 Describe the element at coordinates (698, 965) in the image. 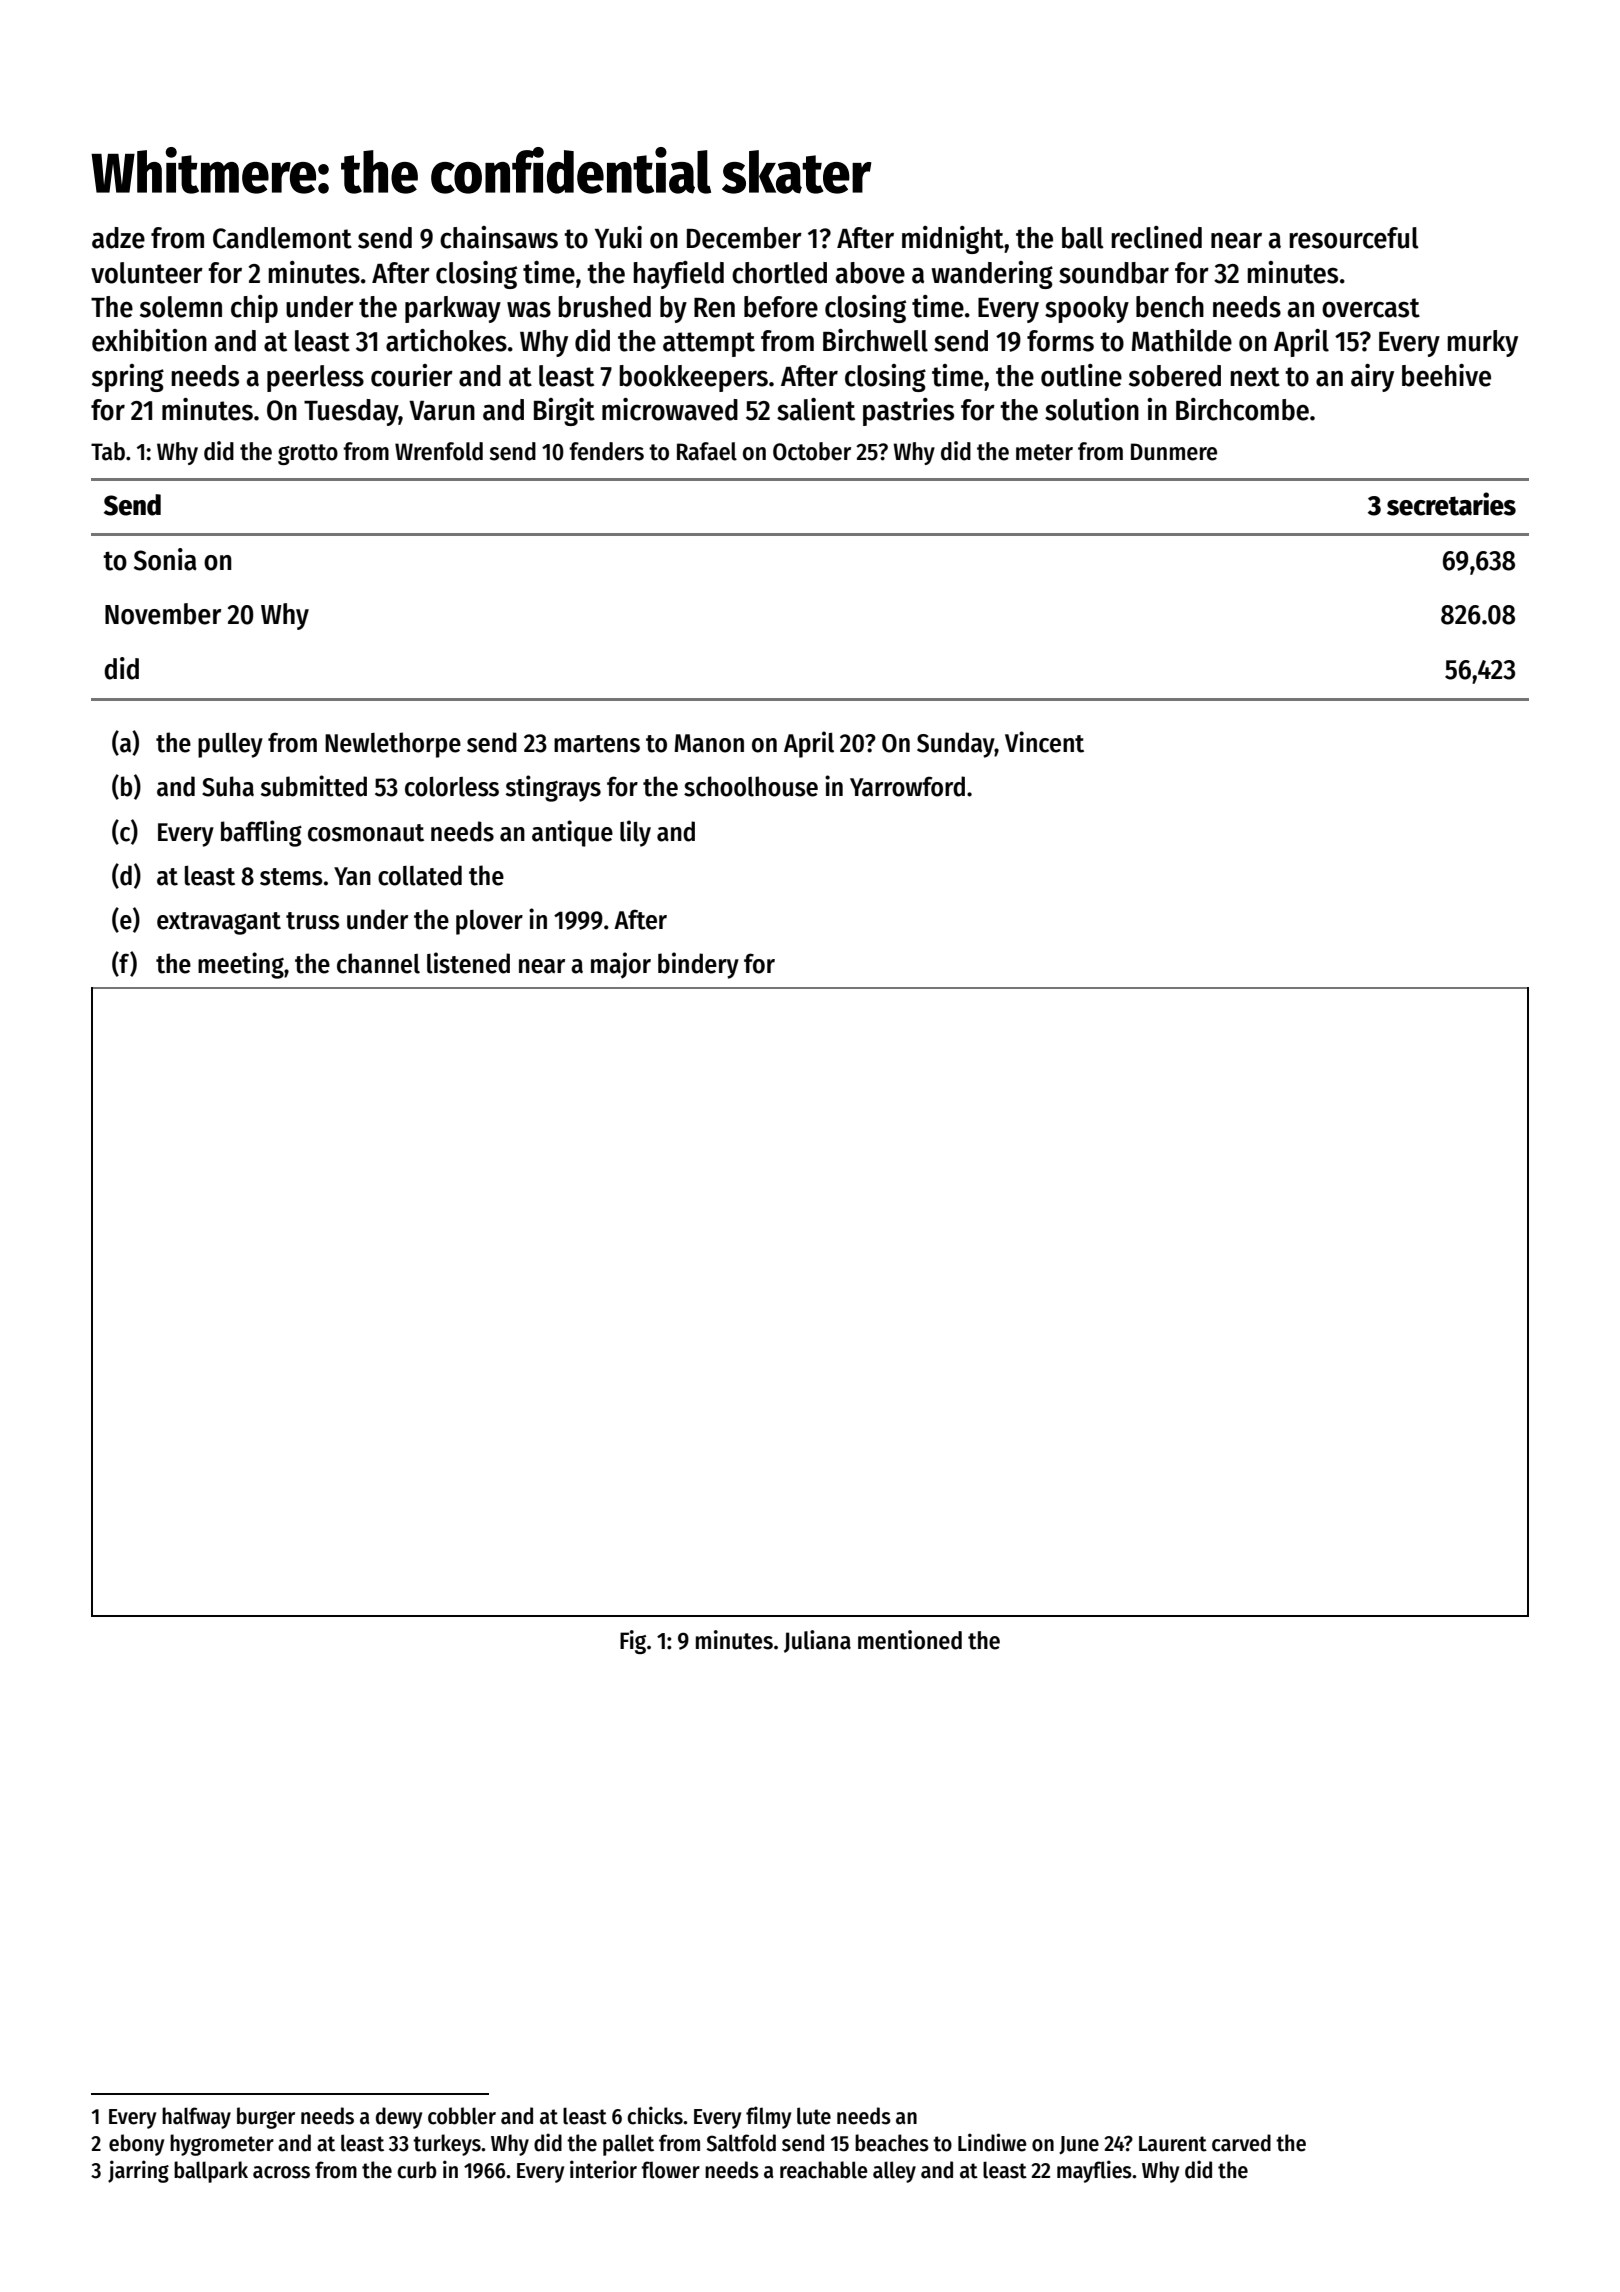

I see `bindery` at that location.
